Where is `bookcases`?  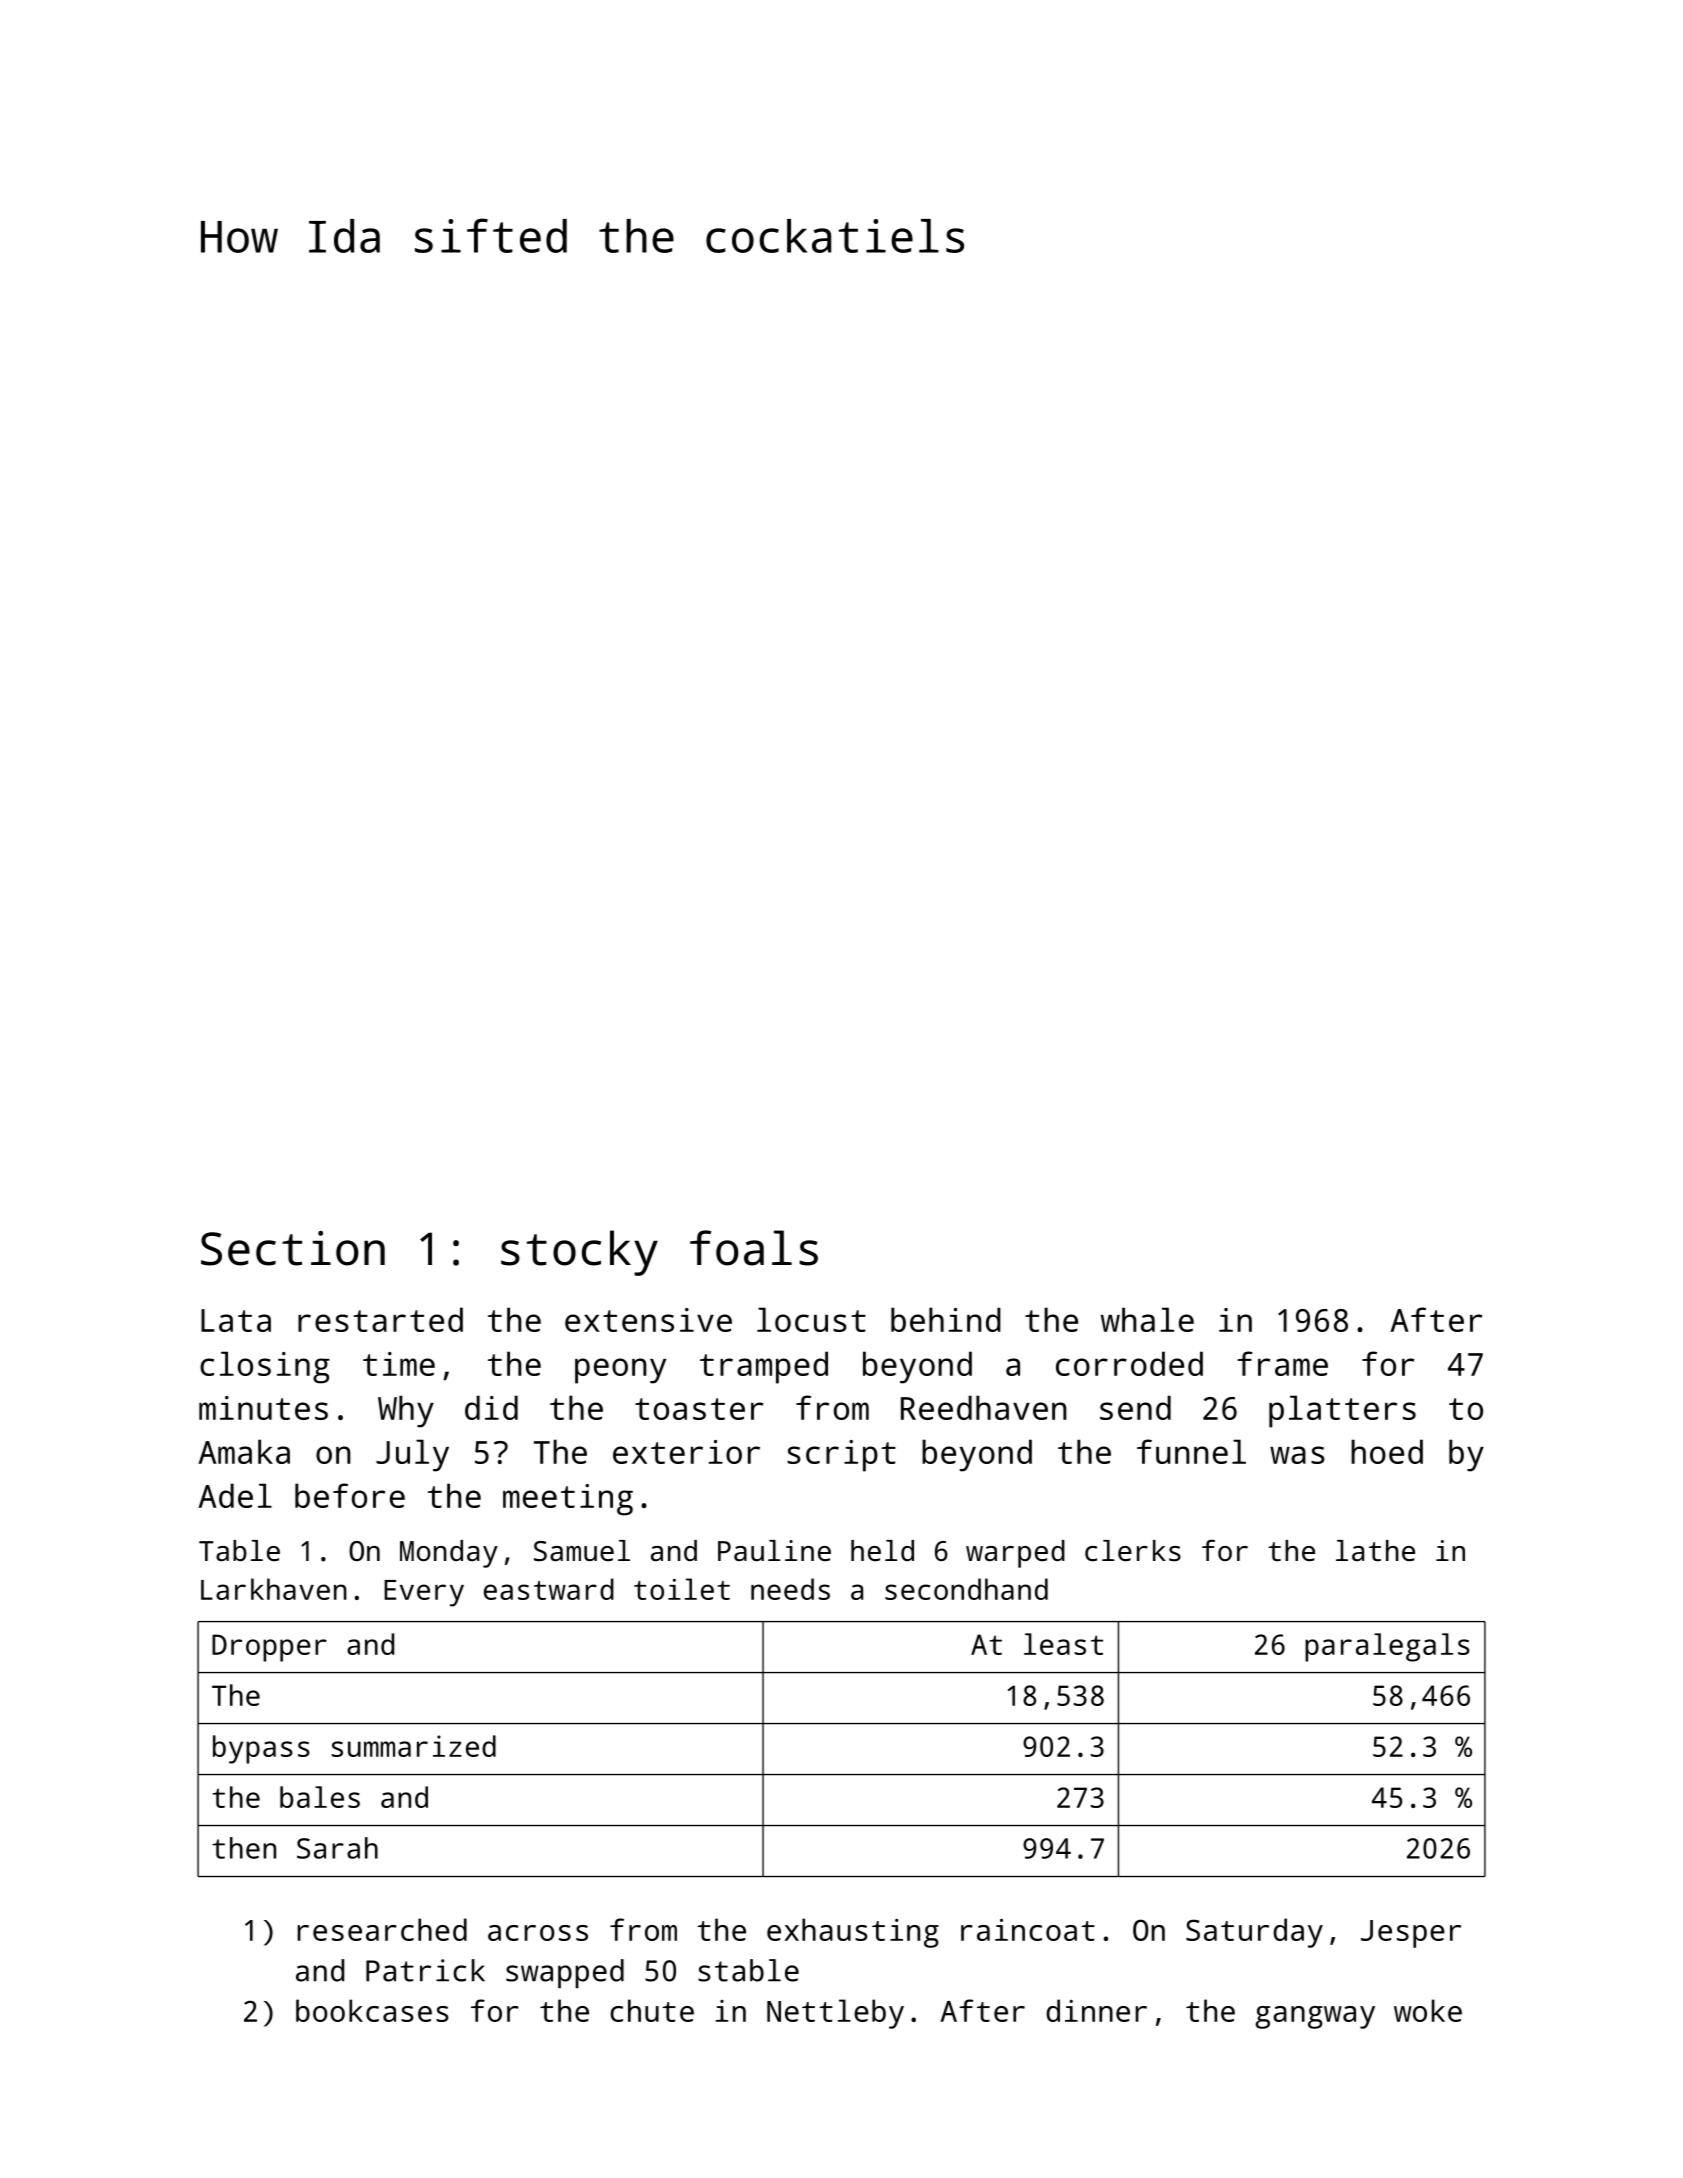 bookcases is located at coordinates (372, 2010).
